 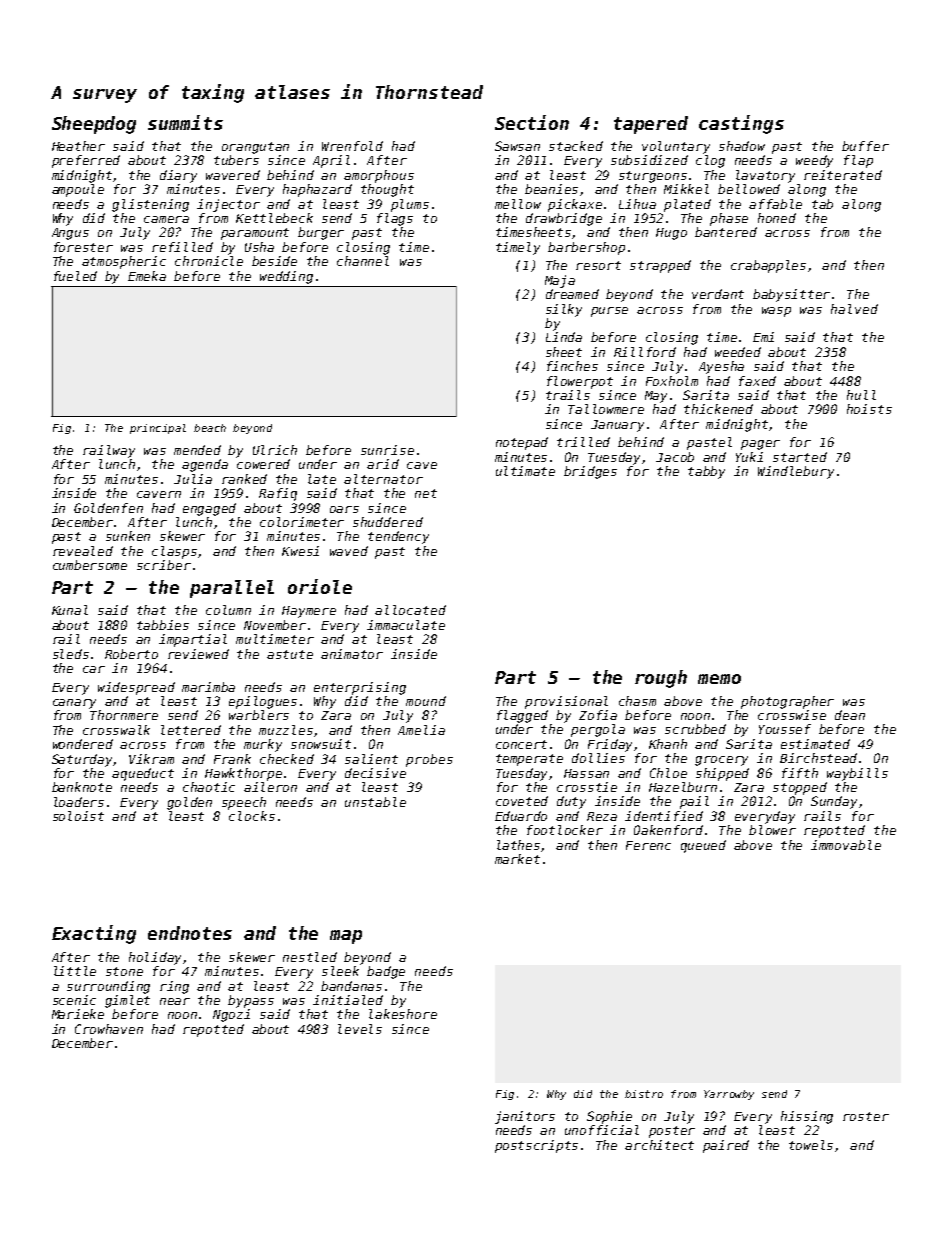 What do you see at coordinates (536, 1146) in the screenshot?
I see `postscripts` at bounding box center [536, 1146].
